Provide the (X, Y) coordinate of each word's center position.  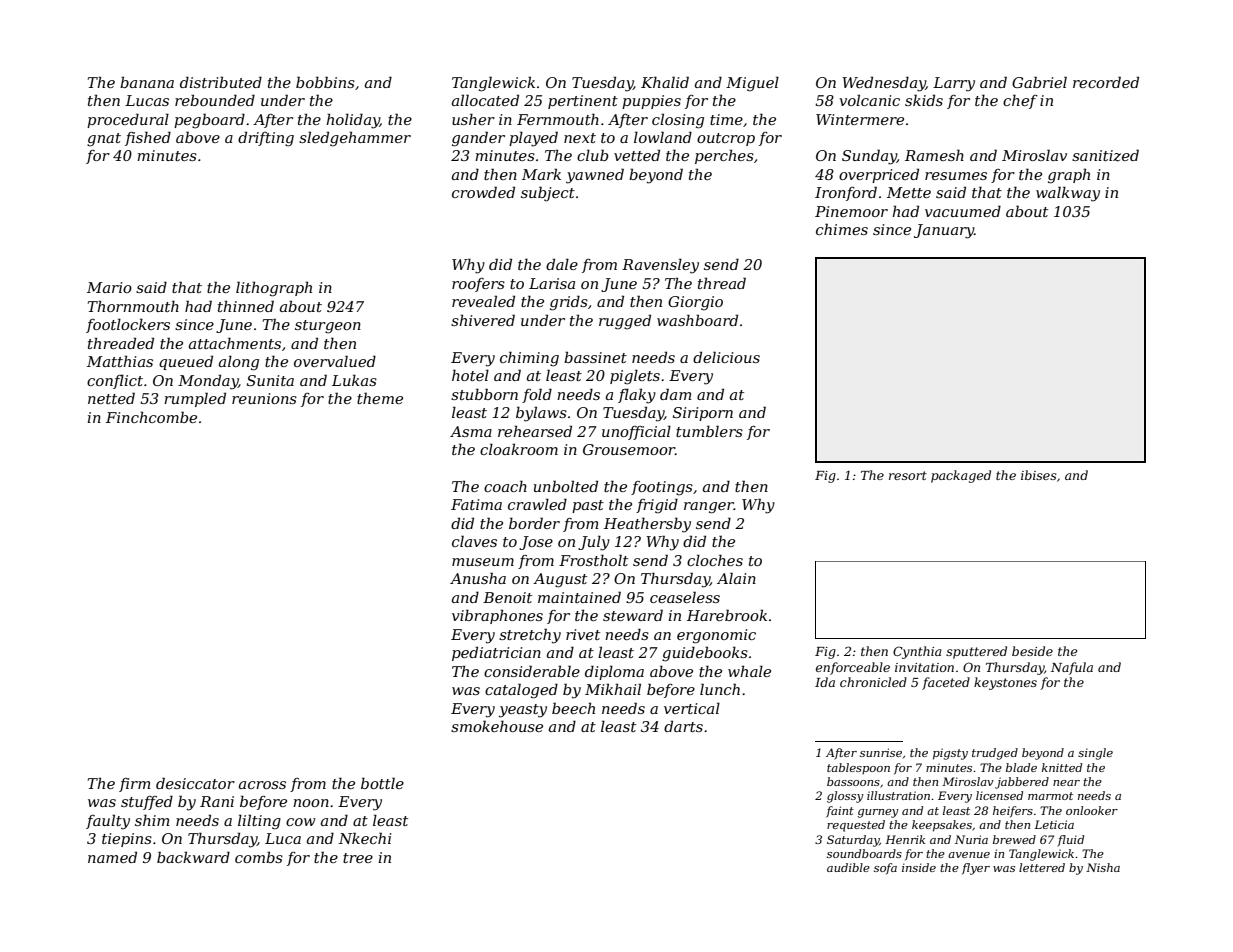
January (944, 231)
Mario (109, 287)
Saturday (853, 841)
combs (259, 857)
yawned (595, 176)
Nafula (1072, 668)
